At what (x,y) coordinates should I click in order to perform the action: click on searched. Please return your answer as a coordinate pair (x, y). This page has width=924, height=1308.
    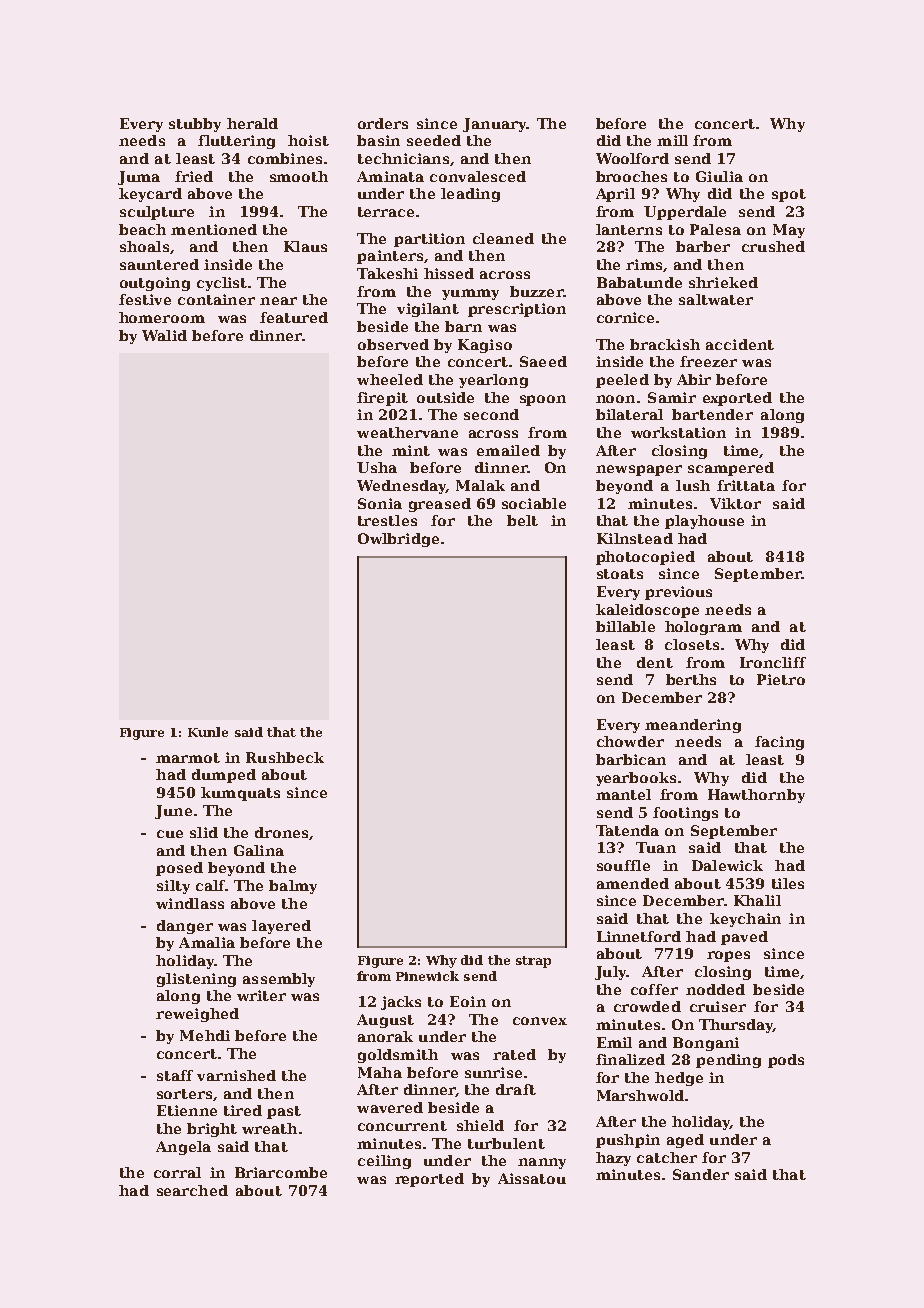
    Looking at the image, I should click on (192, 1190).
